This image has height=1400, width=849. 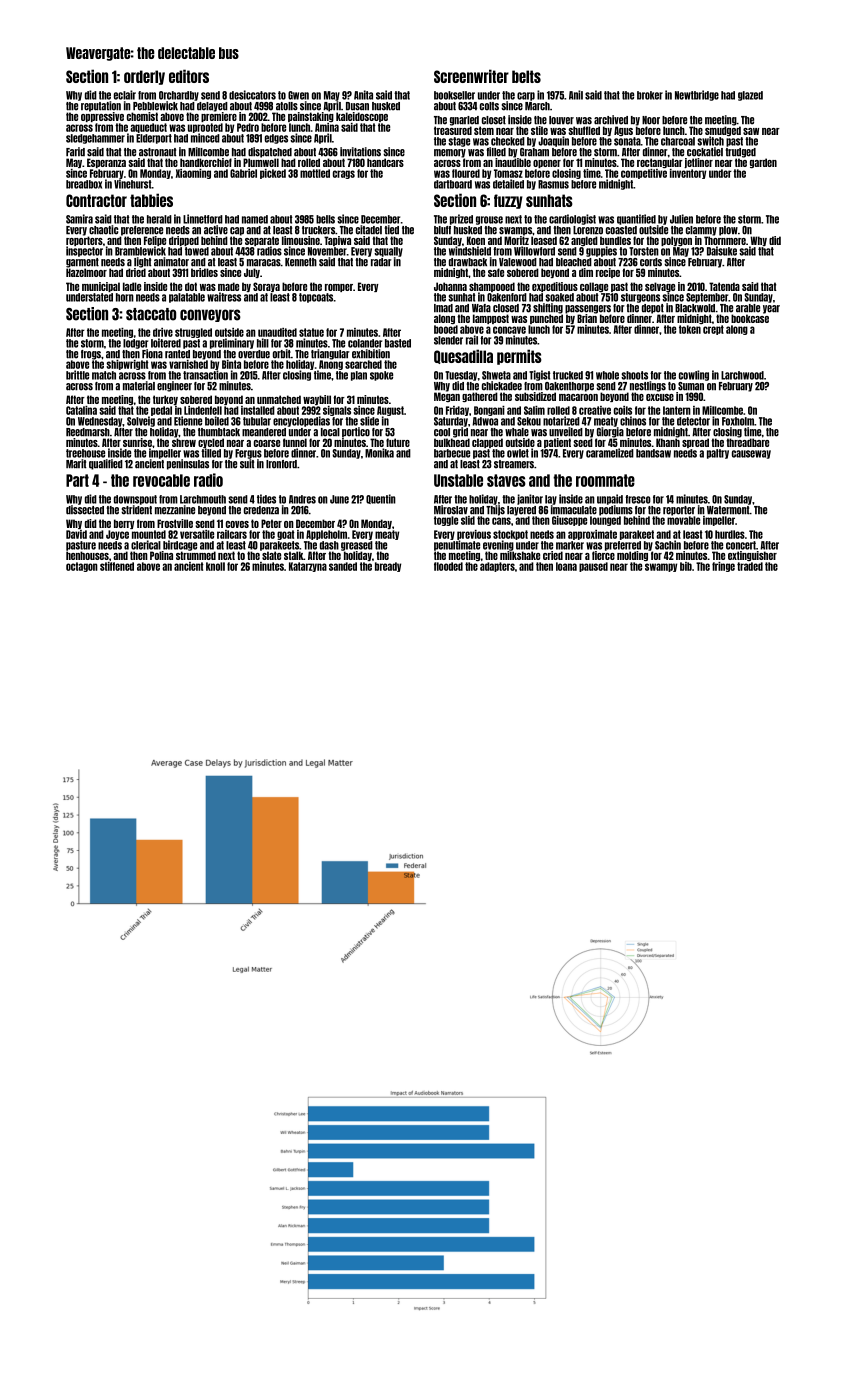 I want to click on strummed, so click(x=196, y=555).
